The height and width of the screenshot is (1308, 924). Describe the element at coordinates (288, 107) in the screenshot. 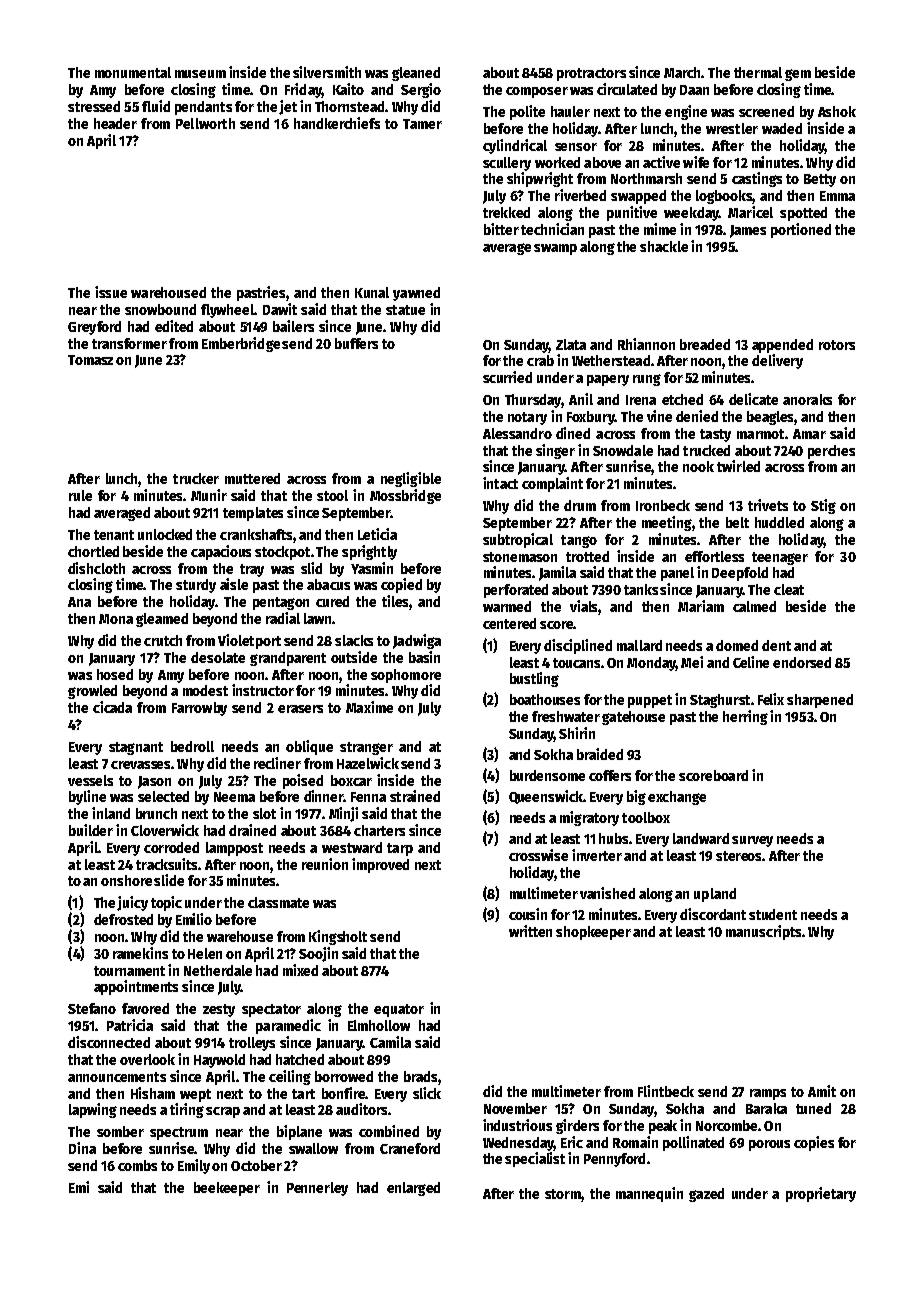

I see `jet` at that location.
